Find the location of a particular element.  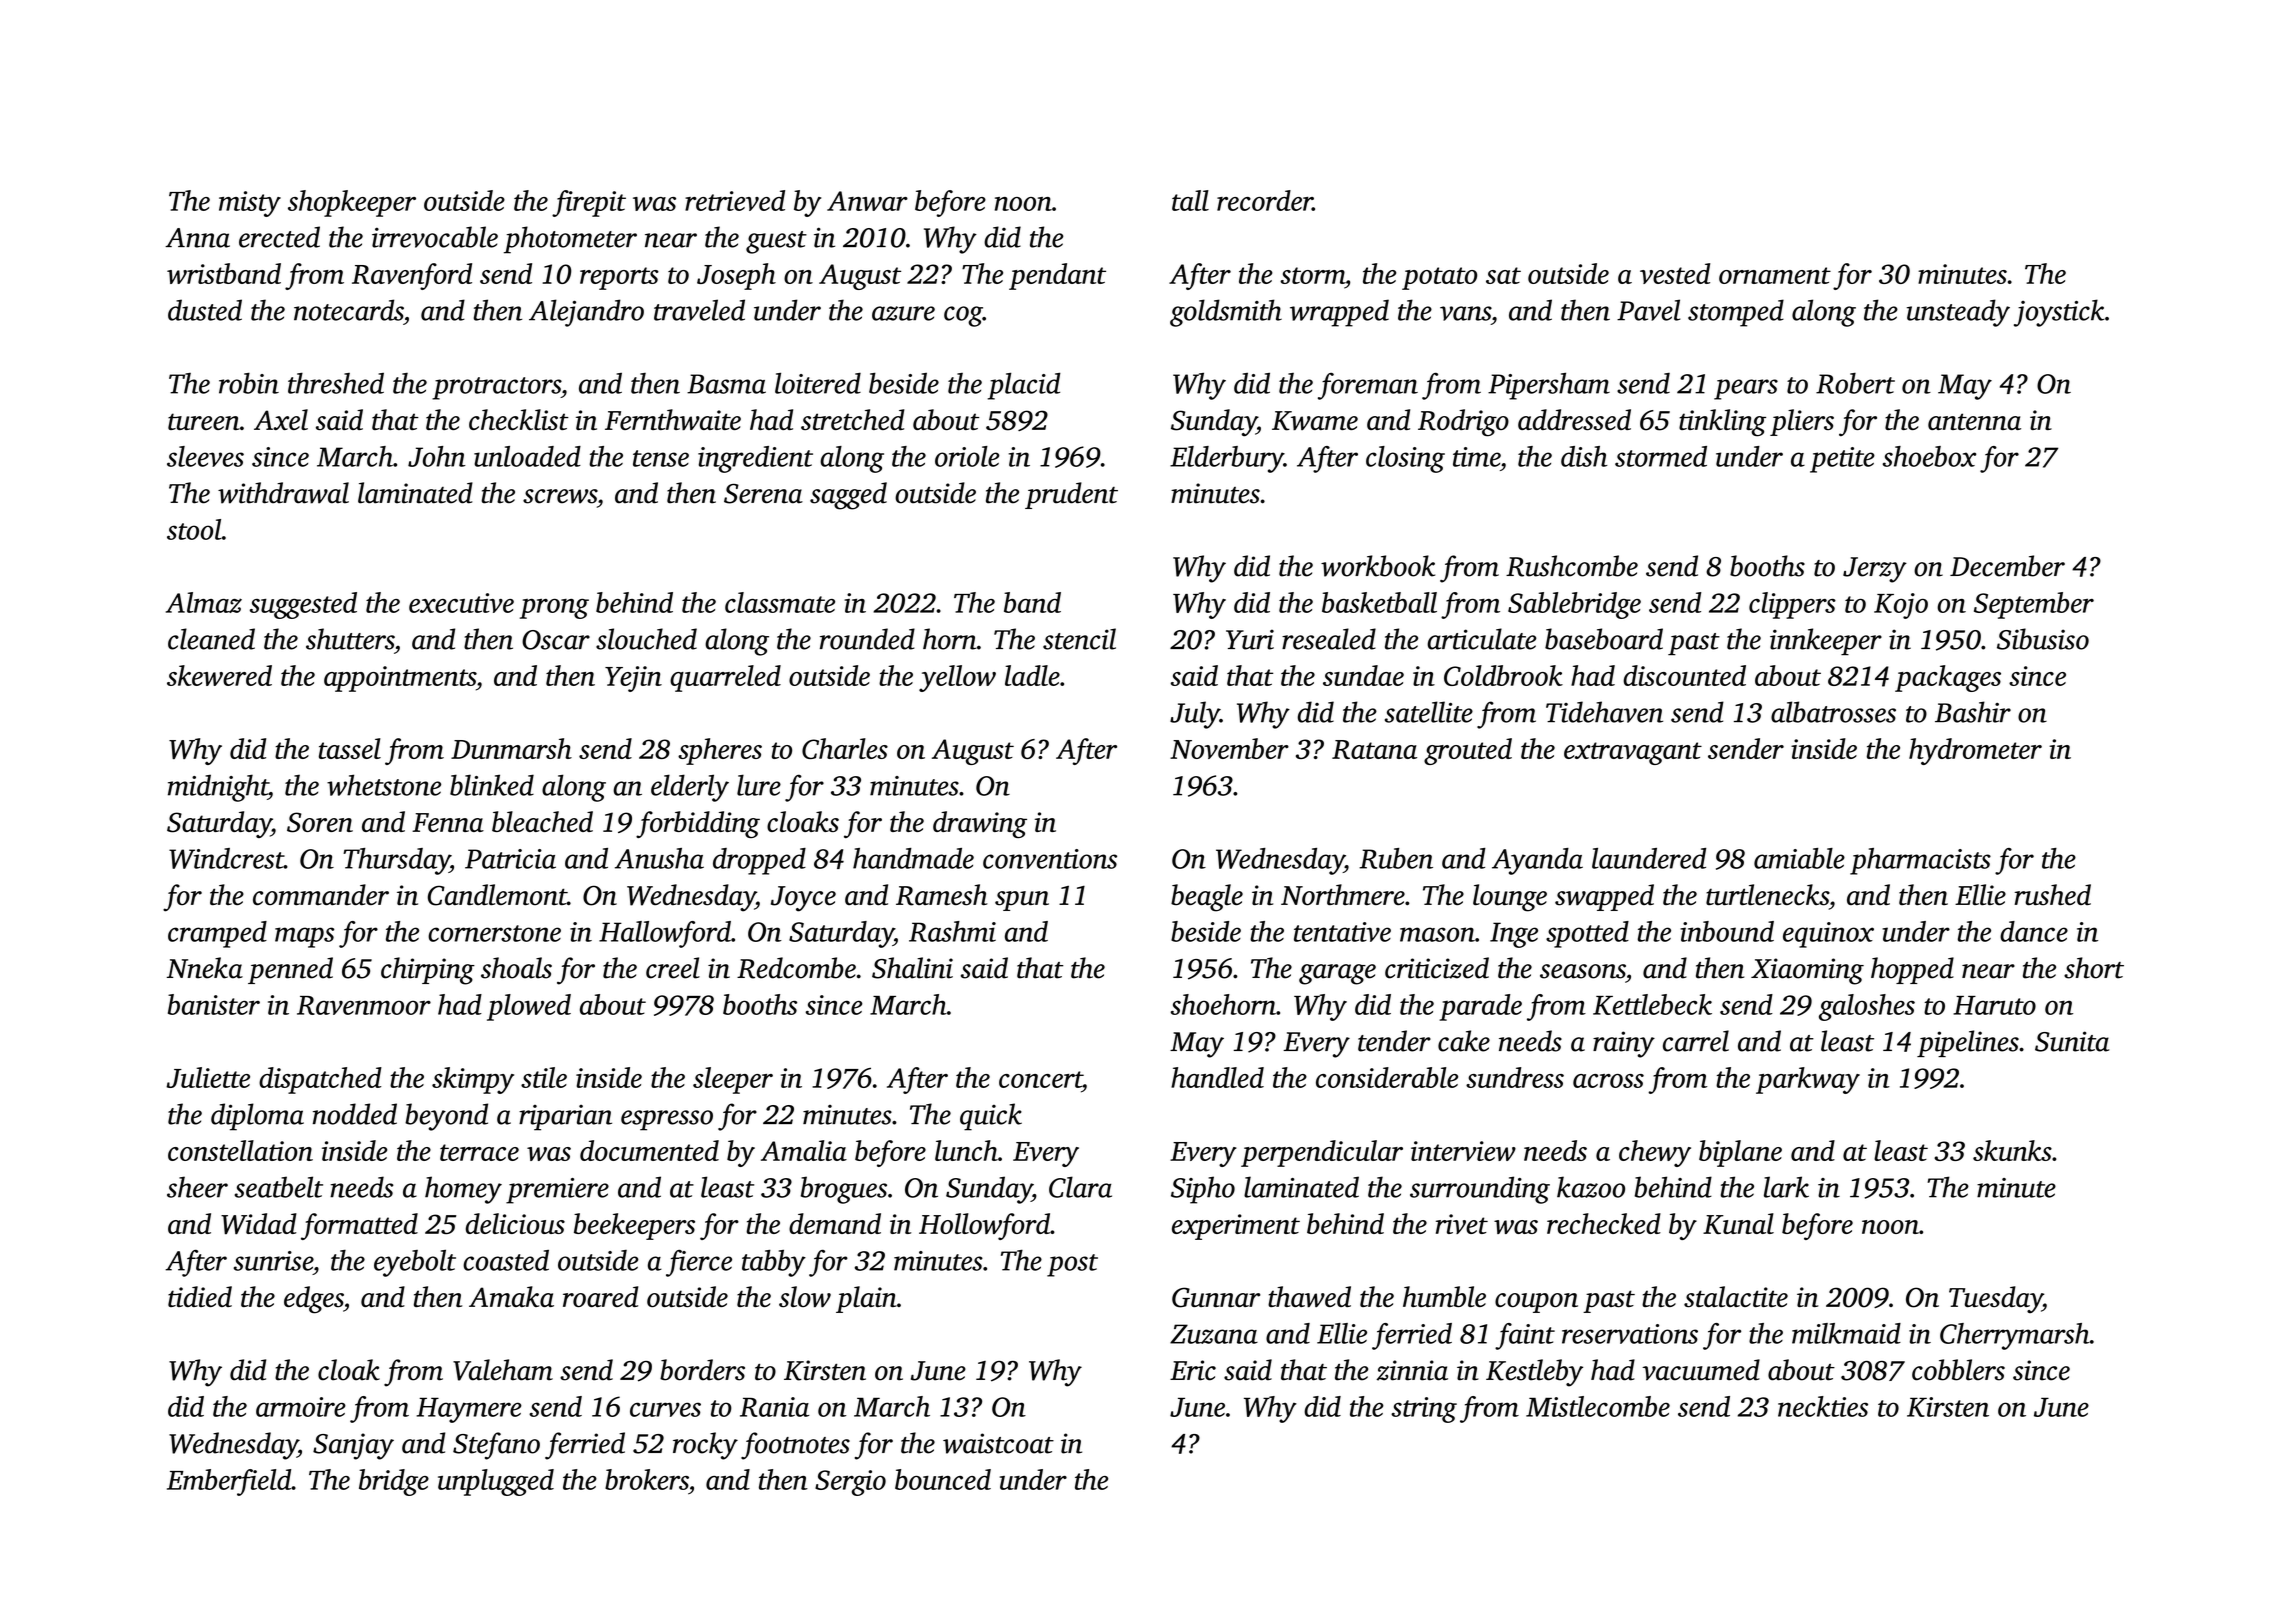

Rushcombe is located at coordinates (1572, 566).
